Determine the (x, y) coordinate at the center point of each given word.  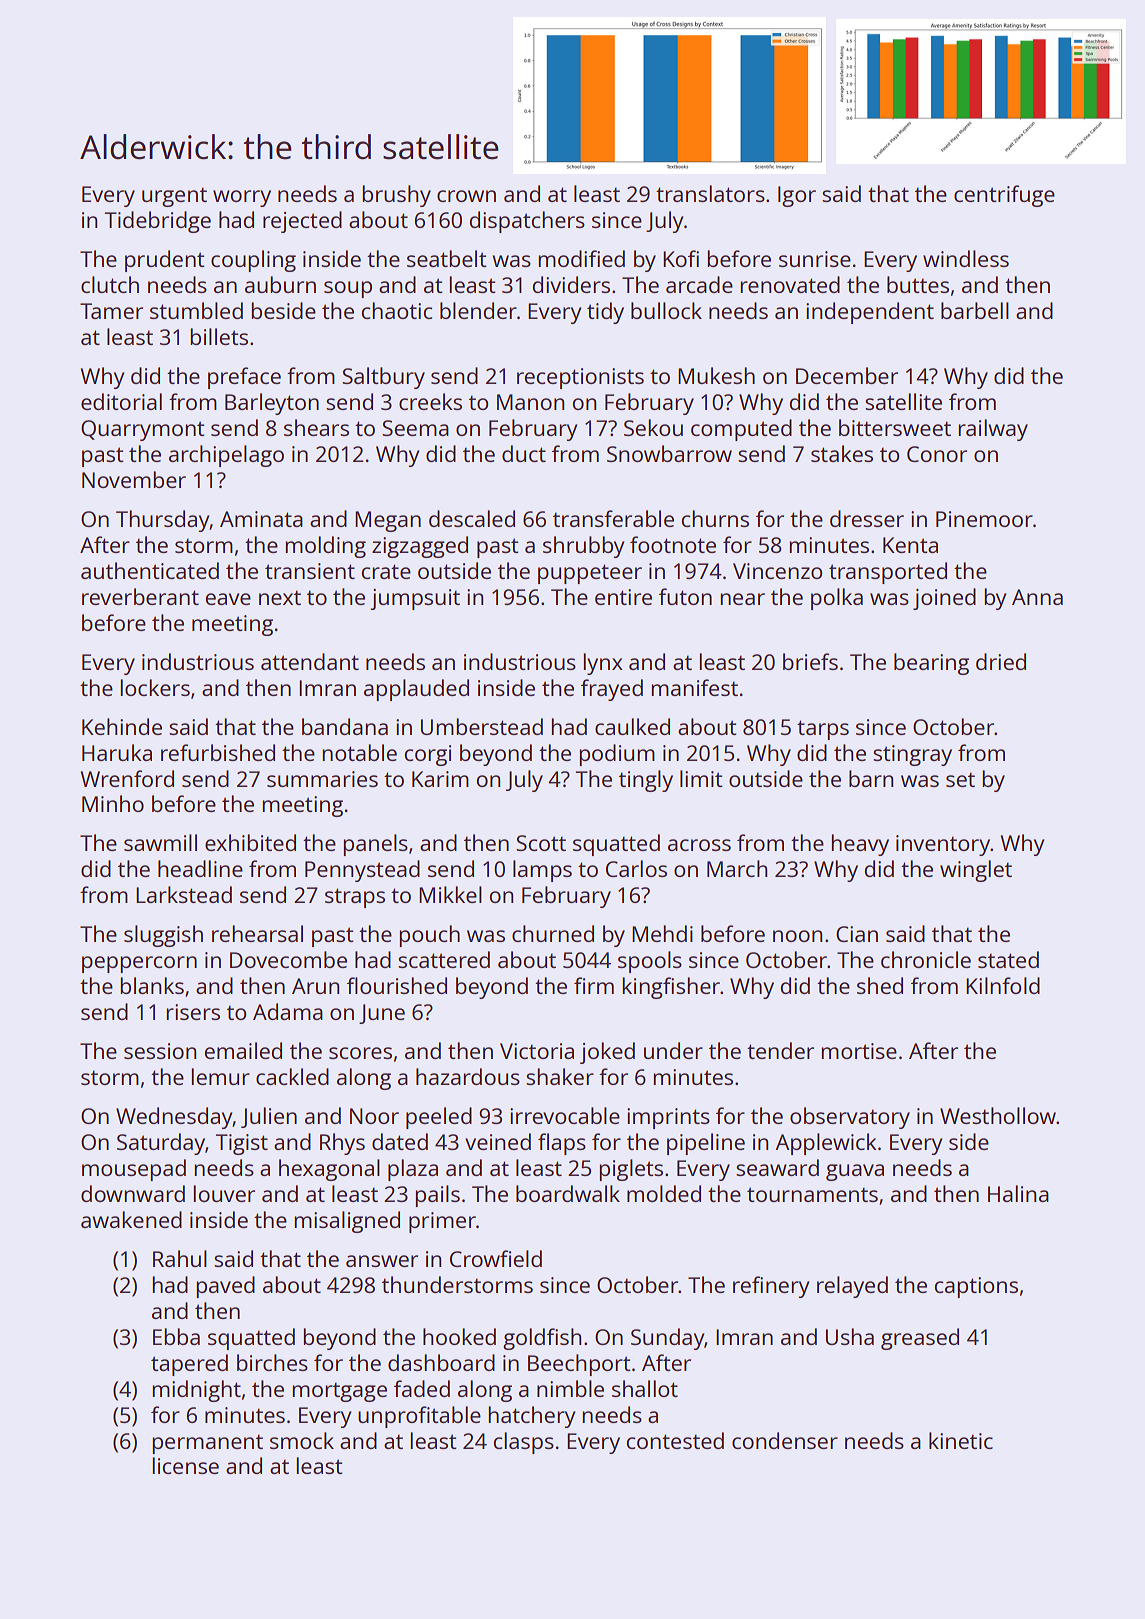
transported (888, 573)
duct (524, 453)
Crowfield (496, 1258)
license (185, 1465)
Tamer (111, 311)
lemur (220, 1076)
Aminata (261, 519)
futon (685, 596)
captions (976, 1287)
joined (944, 599)
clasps (524, 1443)
